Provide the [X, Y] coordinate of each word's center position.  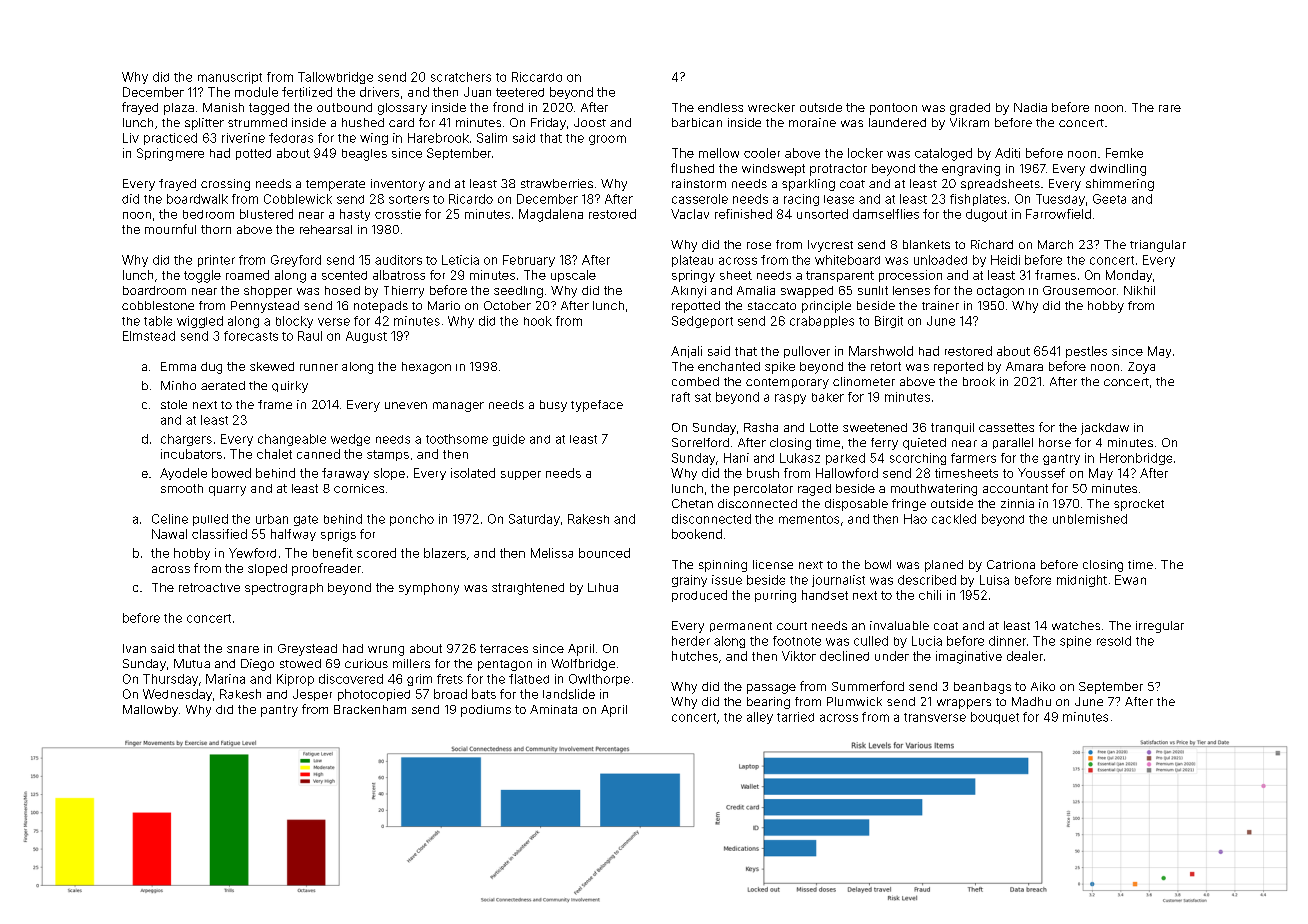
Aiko [1043, 686]
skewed [272, 366]
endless [720, 107]
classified [219, 534]
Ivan [134, 648]
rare [1170, 108]
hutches [695, 656]
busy [553, 406]
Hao [915, 519]
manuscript [230, 78]
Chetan [692, 503]
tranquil [952, 428]
